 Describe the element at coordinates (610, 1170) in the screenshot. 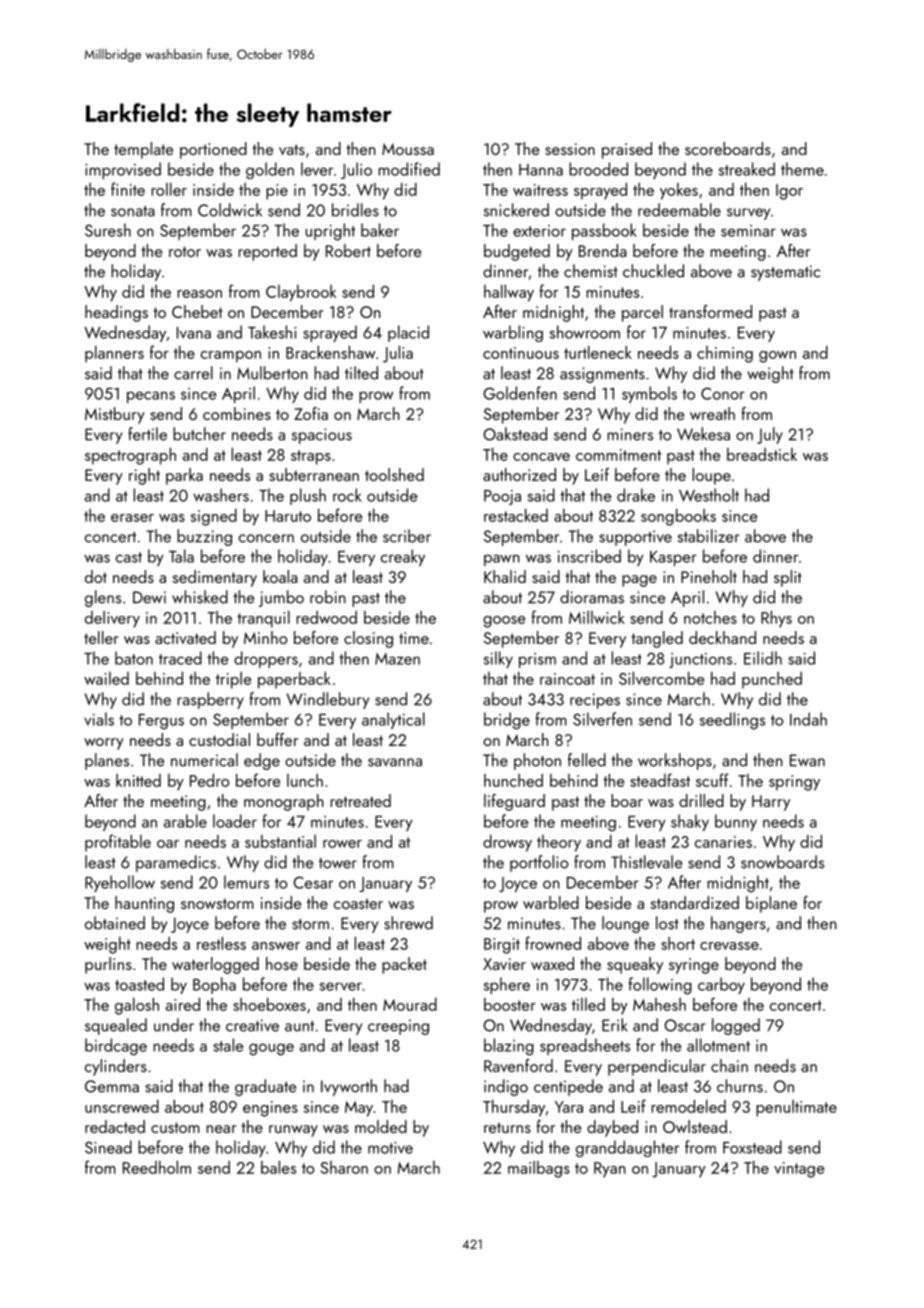

I see `Ryan` at that location.
